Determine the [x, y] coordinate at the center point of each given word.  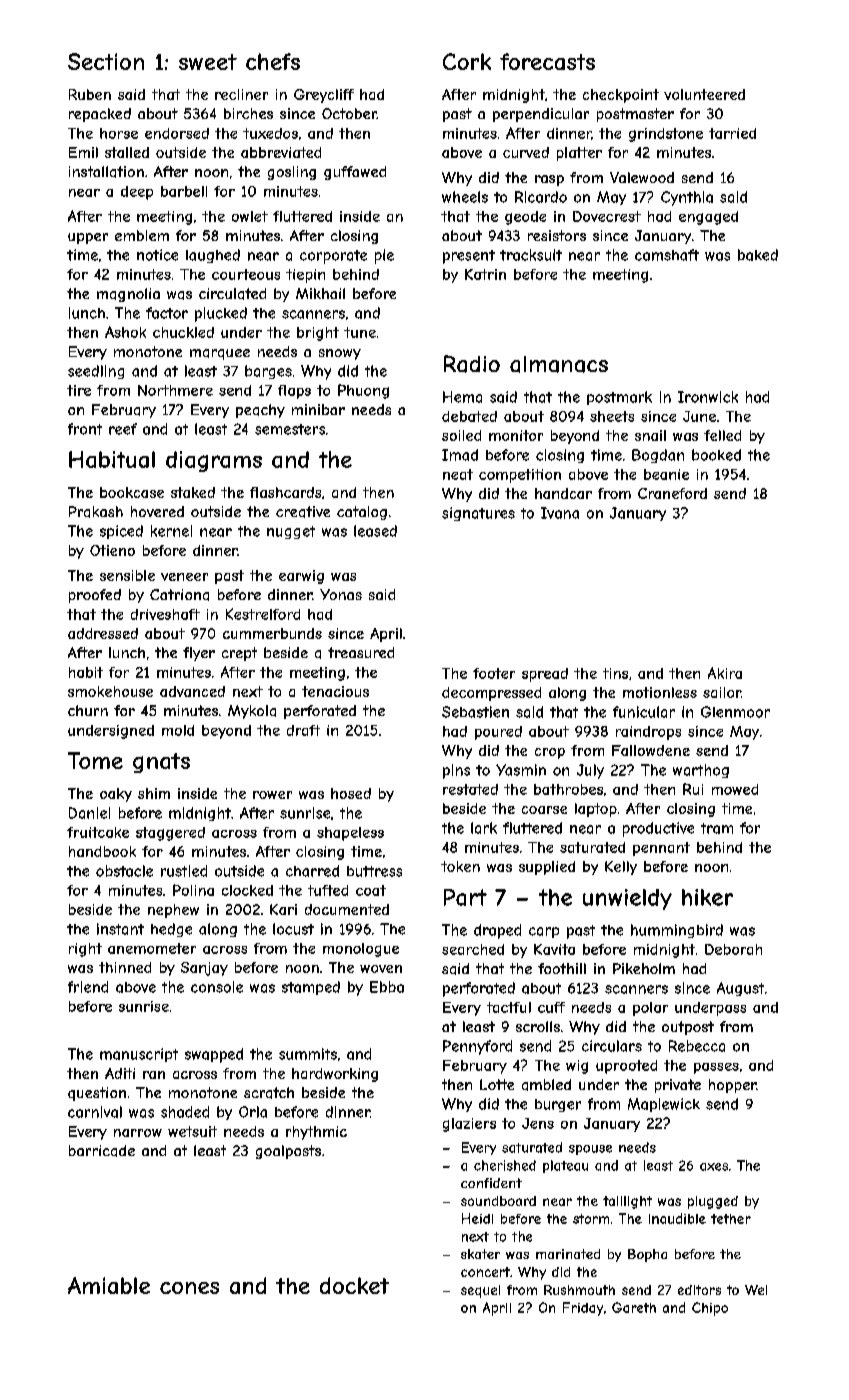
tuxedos [270, 133]
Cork [467, 61]
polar [650, 1009]
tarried [732, 133]
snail [650, 435]
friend [88, 987]
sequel [480, 1291]
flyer [199, 654]
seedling [96, 372]
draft [303, 730]
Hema [462, 397]
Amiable [109, 1285]
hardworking [335, 1075]
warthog [701, 771]
